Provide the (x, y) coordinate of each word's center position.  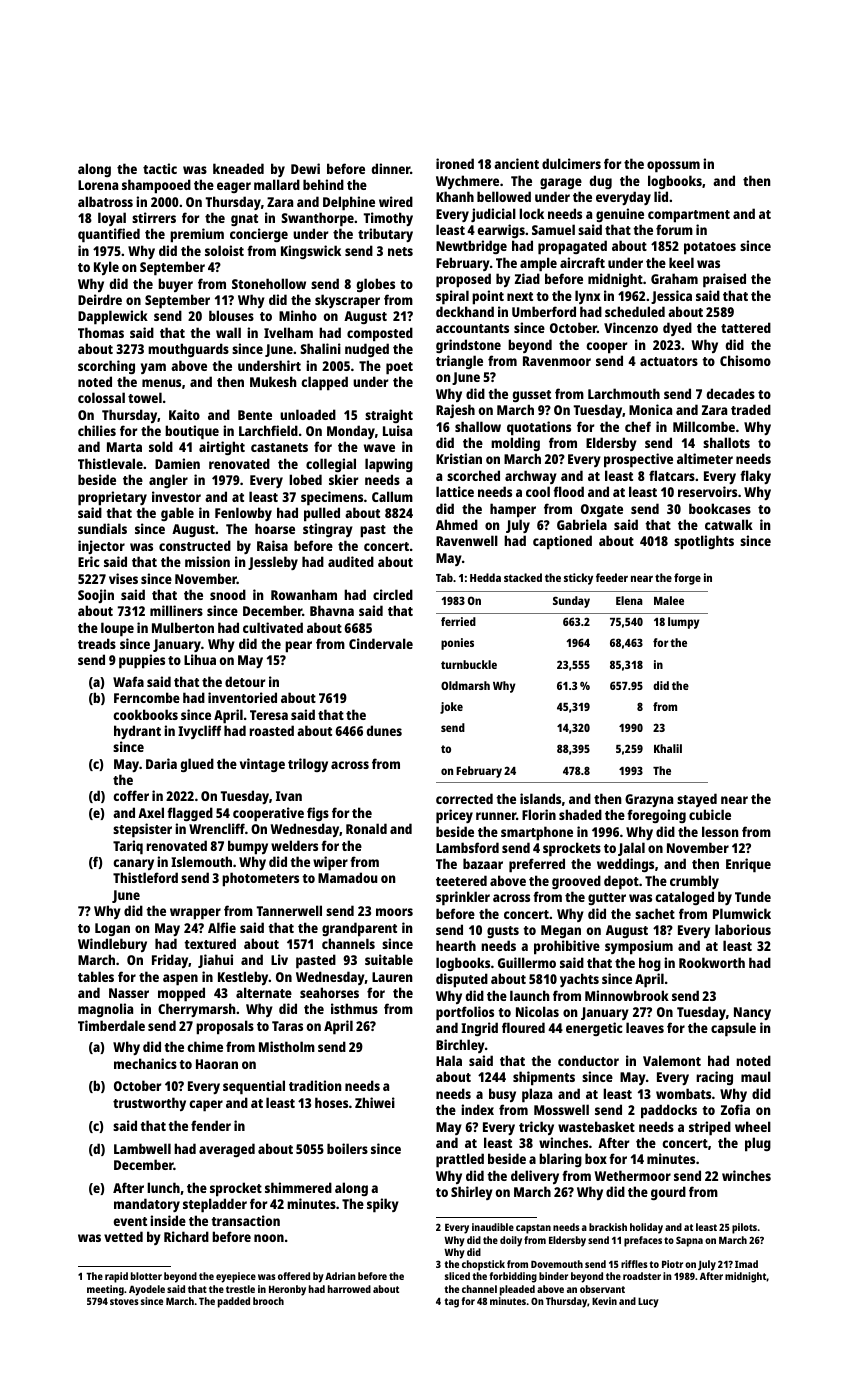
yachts (579, 980)
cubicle (710, 814)
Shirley (472, 1193)
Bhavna (332, 610)
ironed (455, 163)
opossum (673, 167)
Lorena (98, 185)
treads (97, 643)
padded (234, 1302)
